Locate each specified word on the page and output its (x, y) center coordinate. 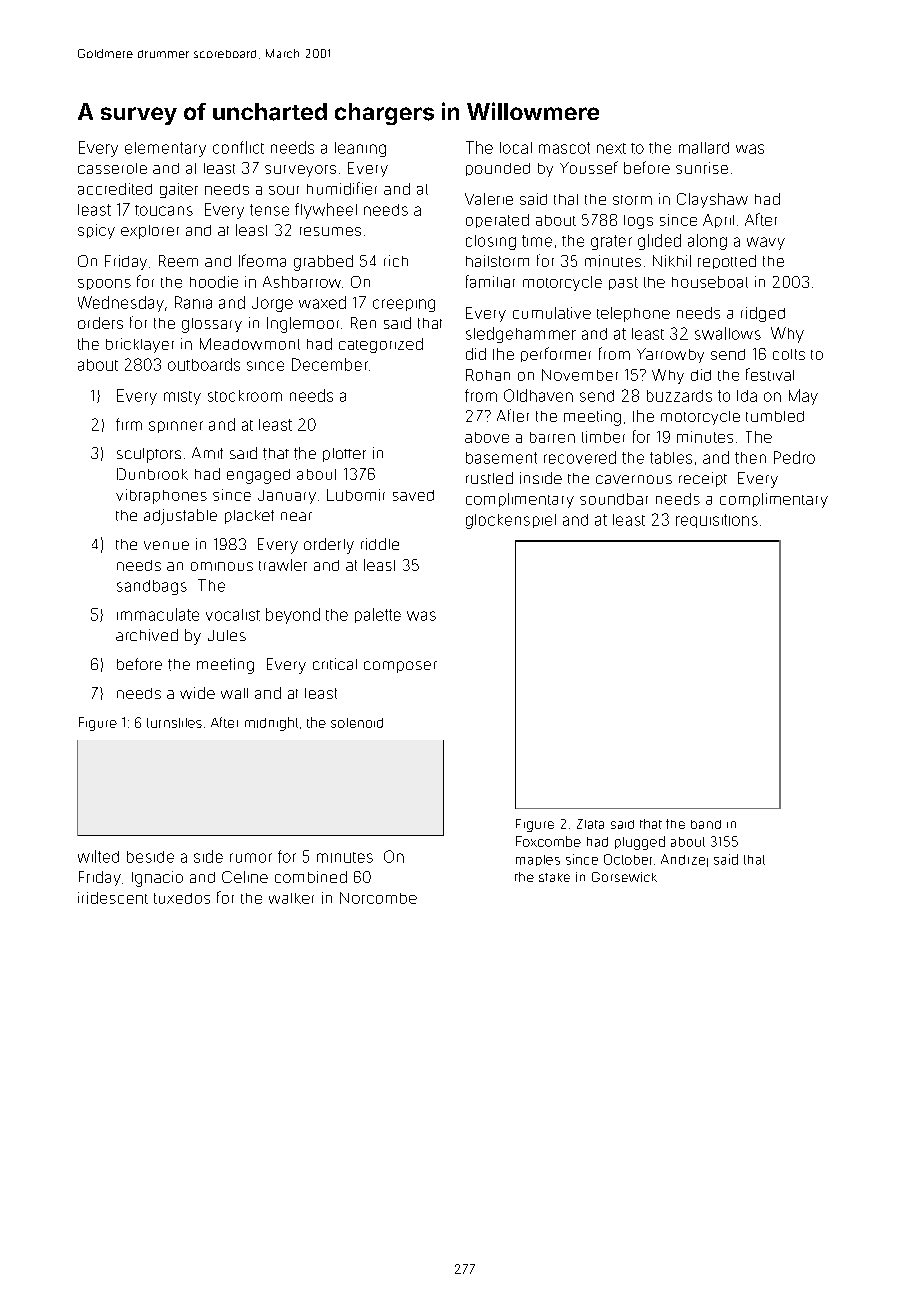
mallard (704, 148)
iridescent (113, 898)
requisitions (717, 521)
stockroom (245, 396)
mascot (564, 148)
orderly (329, 546)
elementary (165, 149)
